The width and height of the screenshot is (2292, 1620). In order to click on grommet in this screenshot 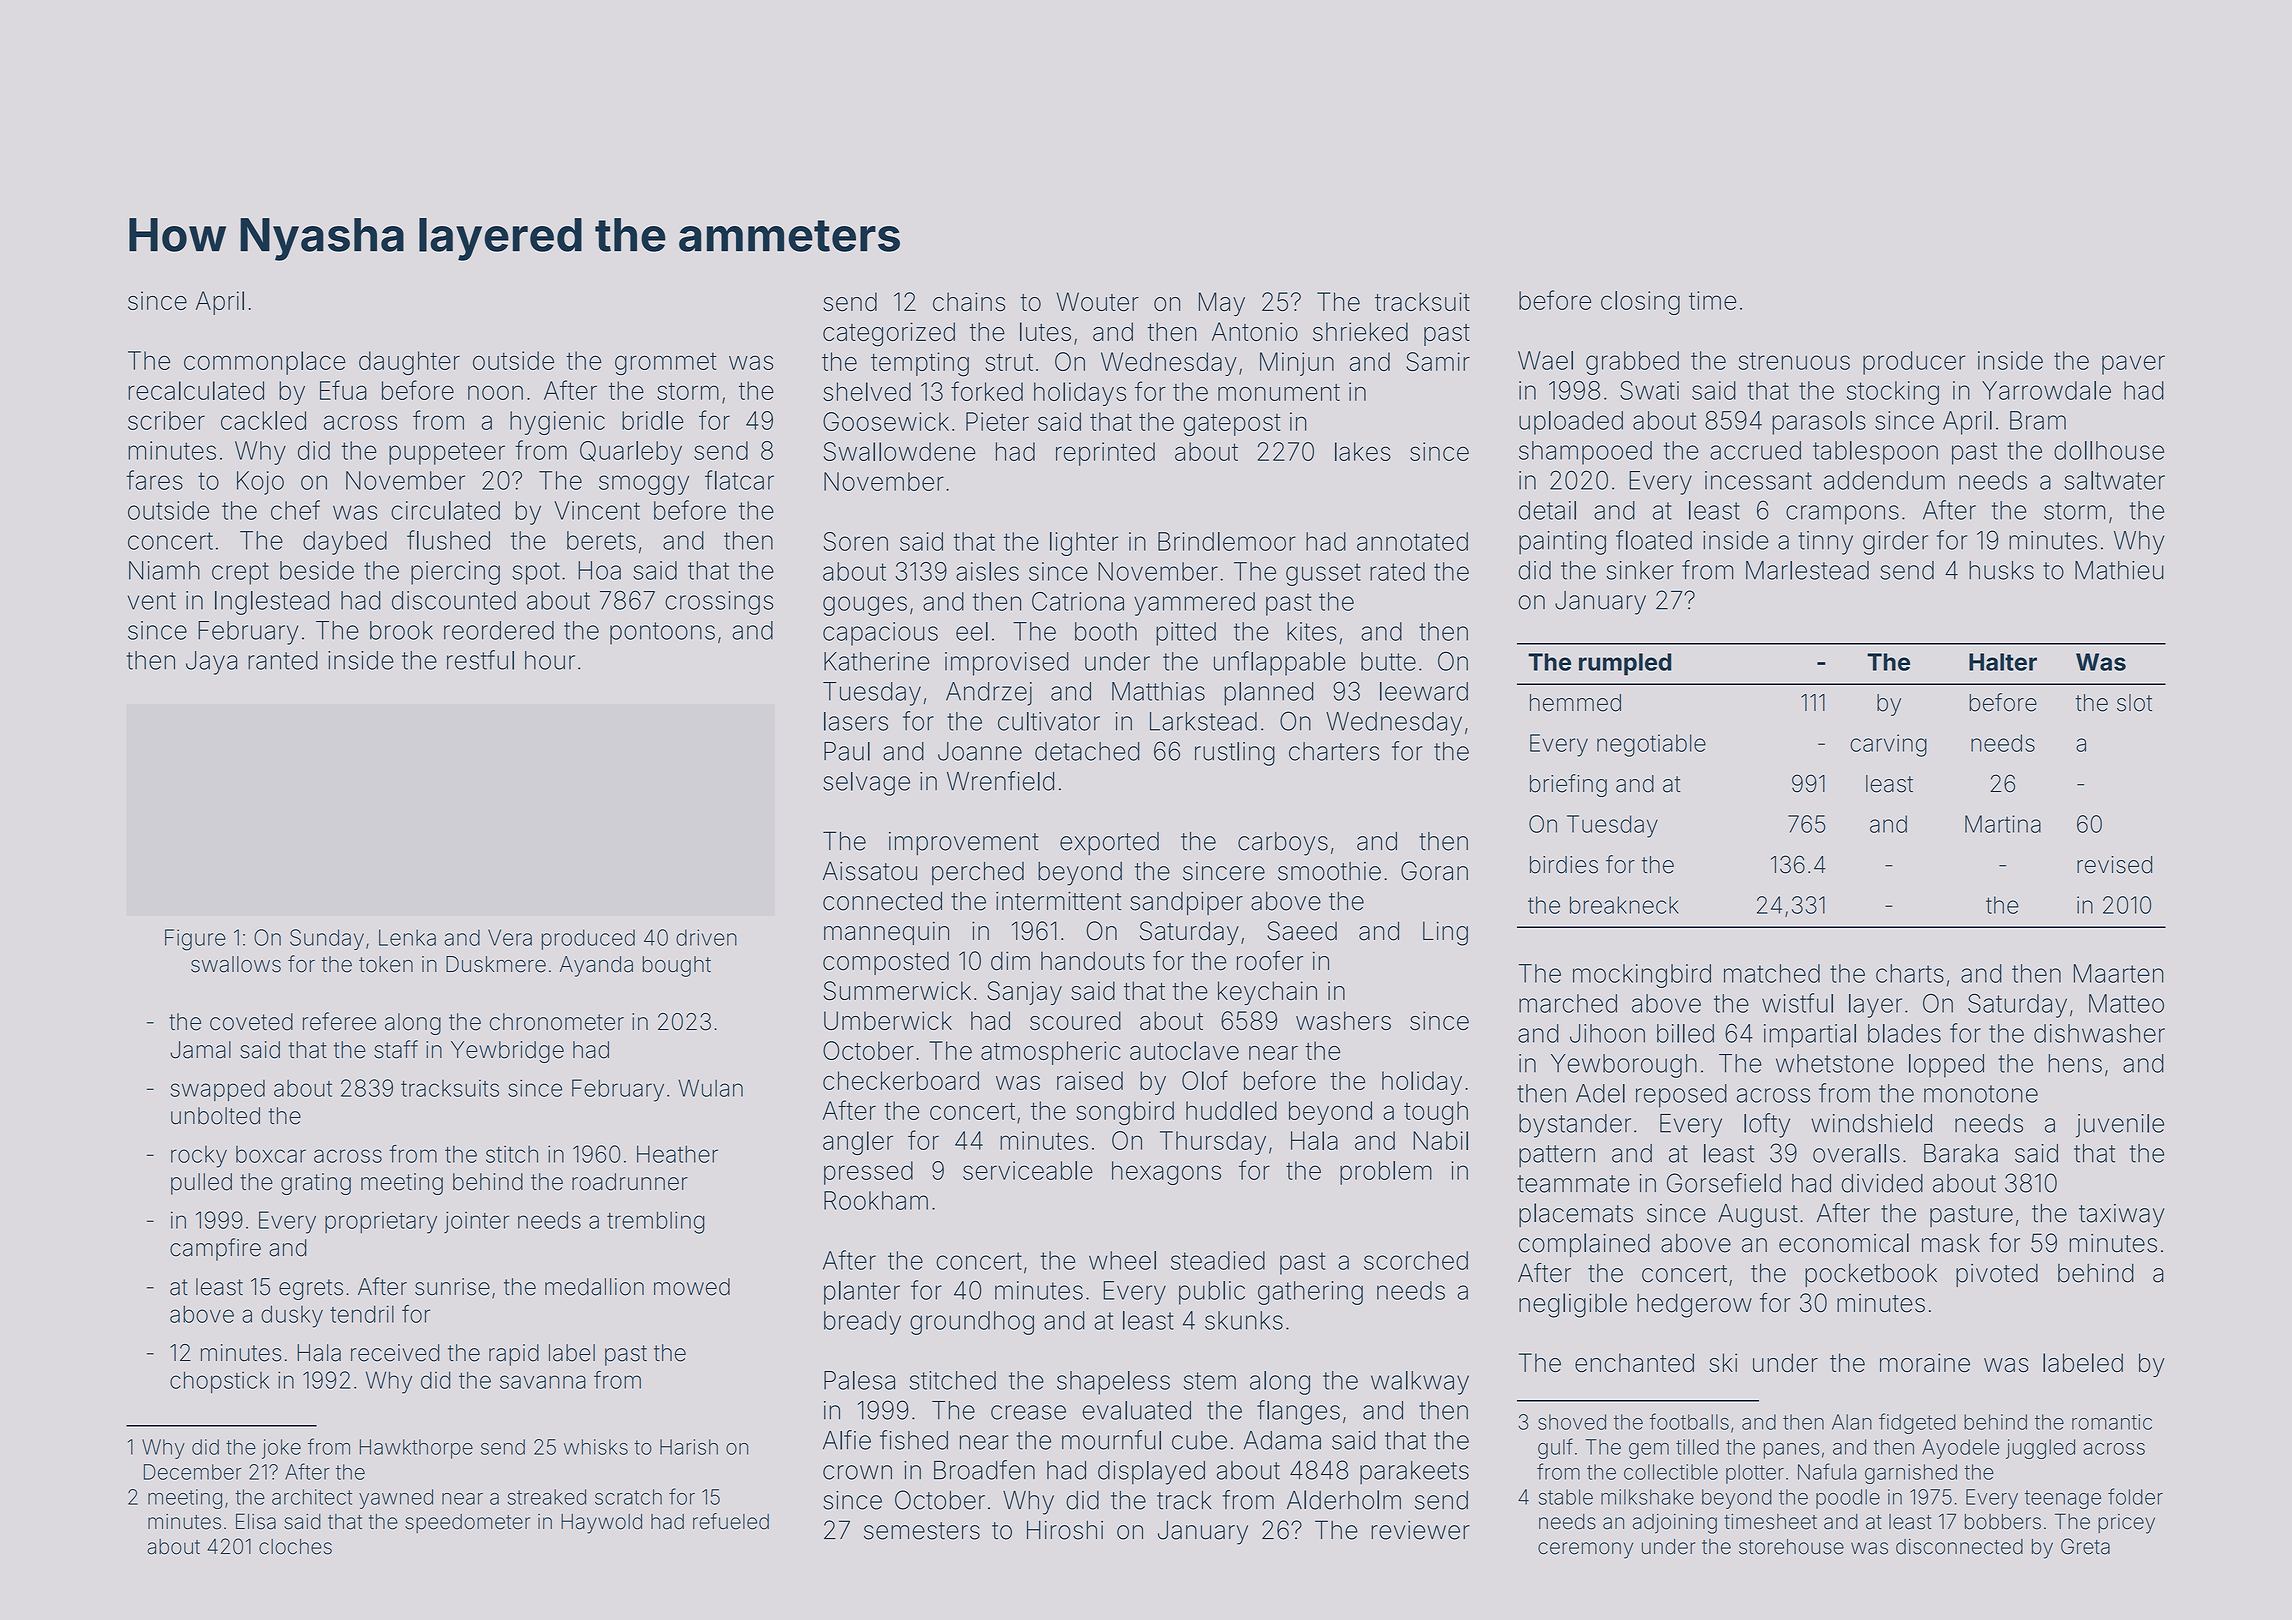, I will do `click(666, 364)`.
